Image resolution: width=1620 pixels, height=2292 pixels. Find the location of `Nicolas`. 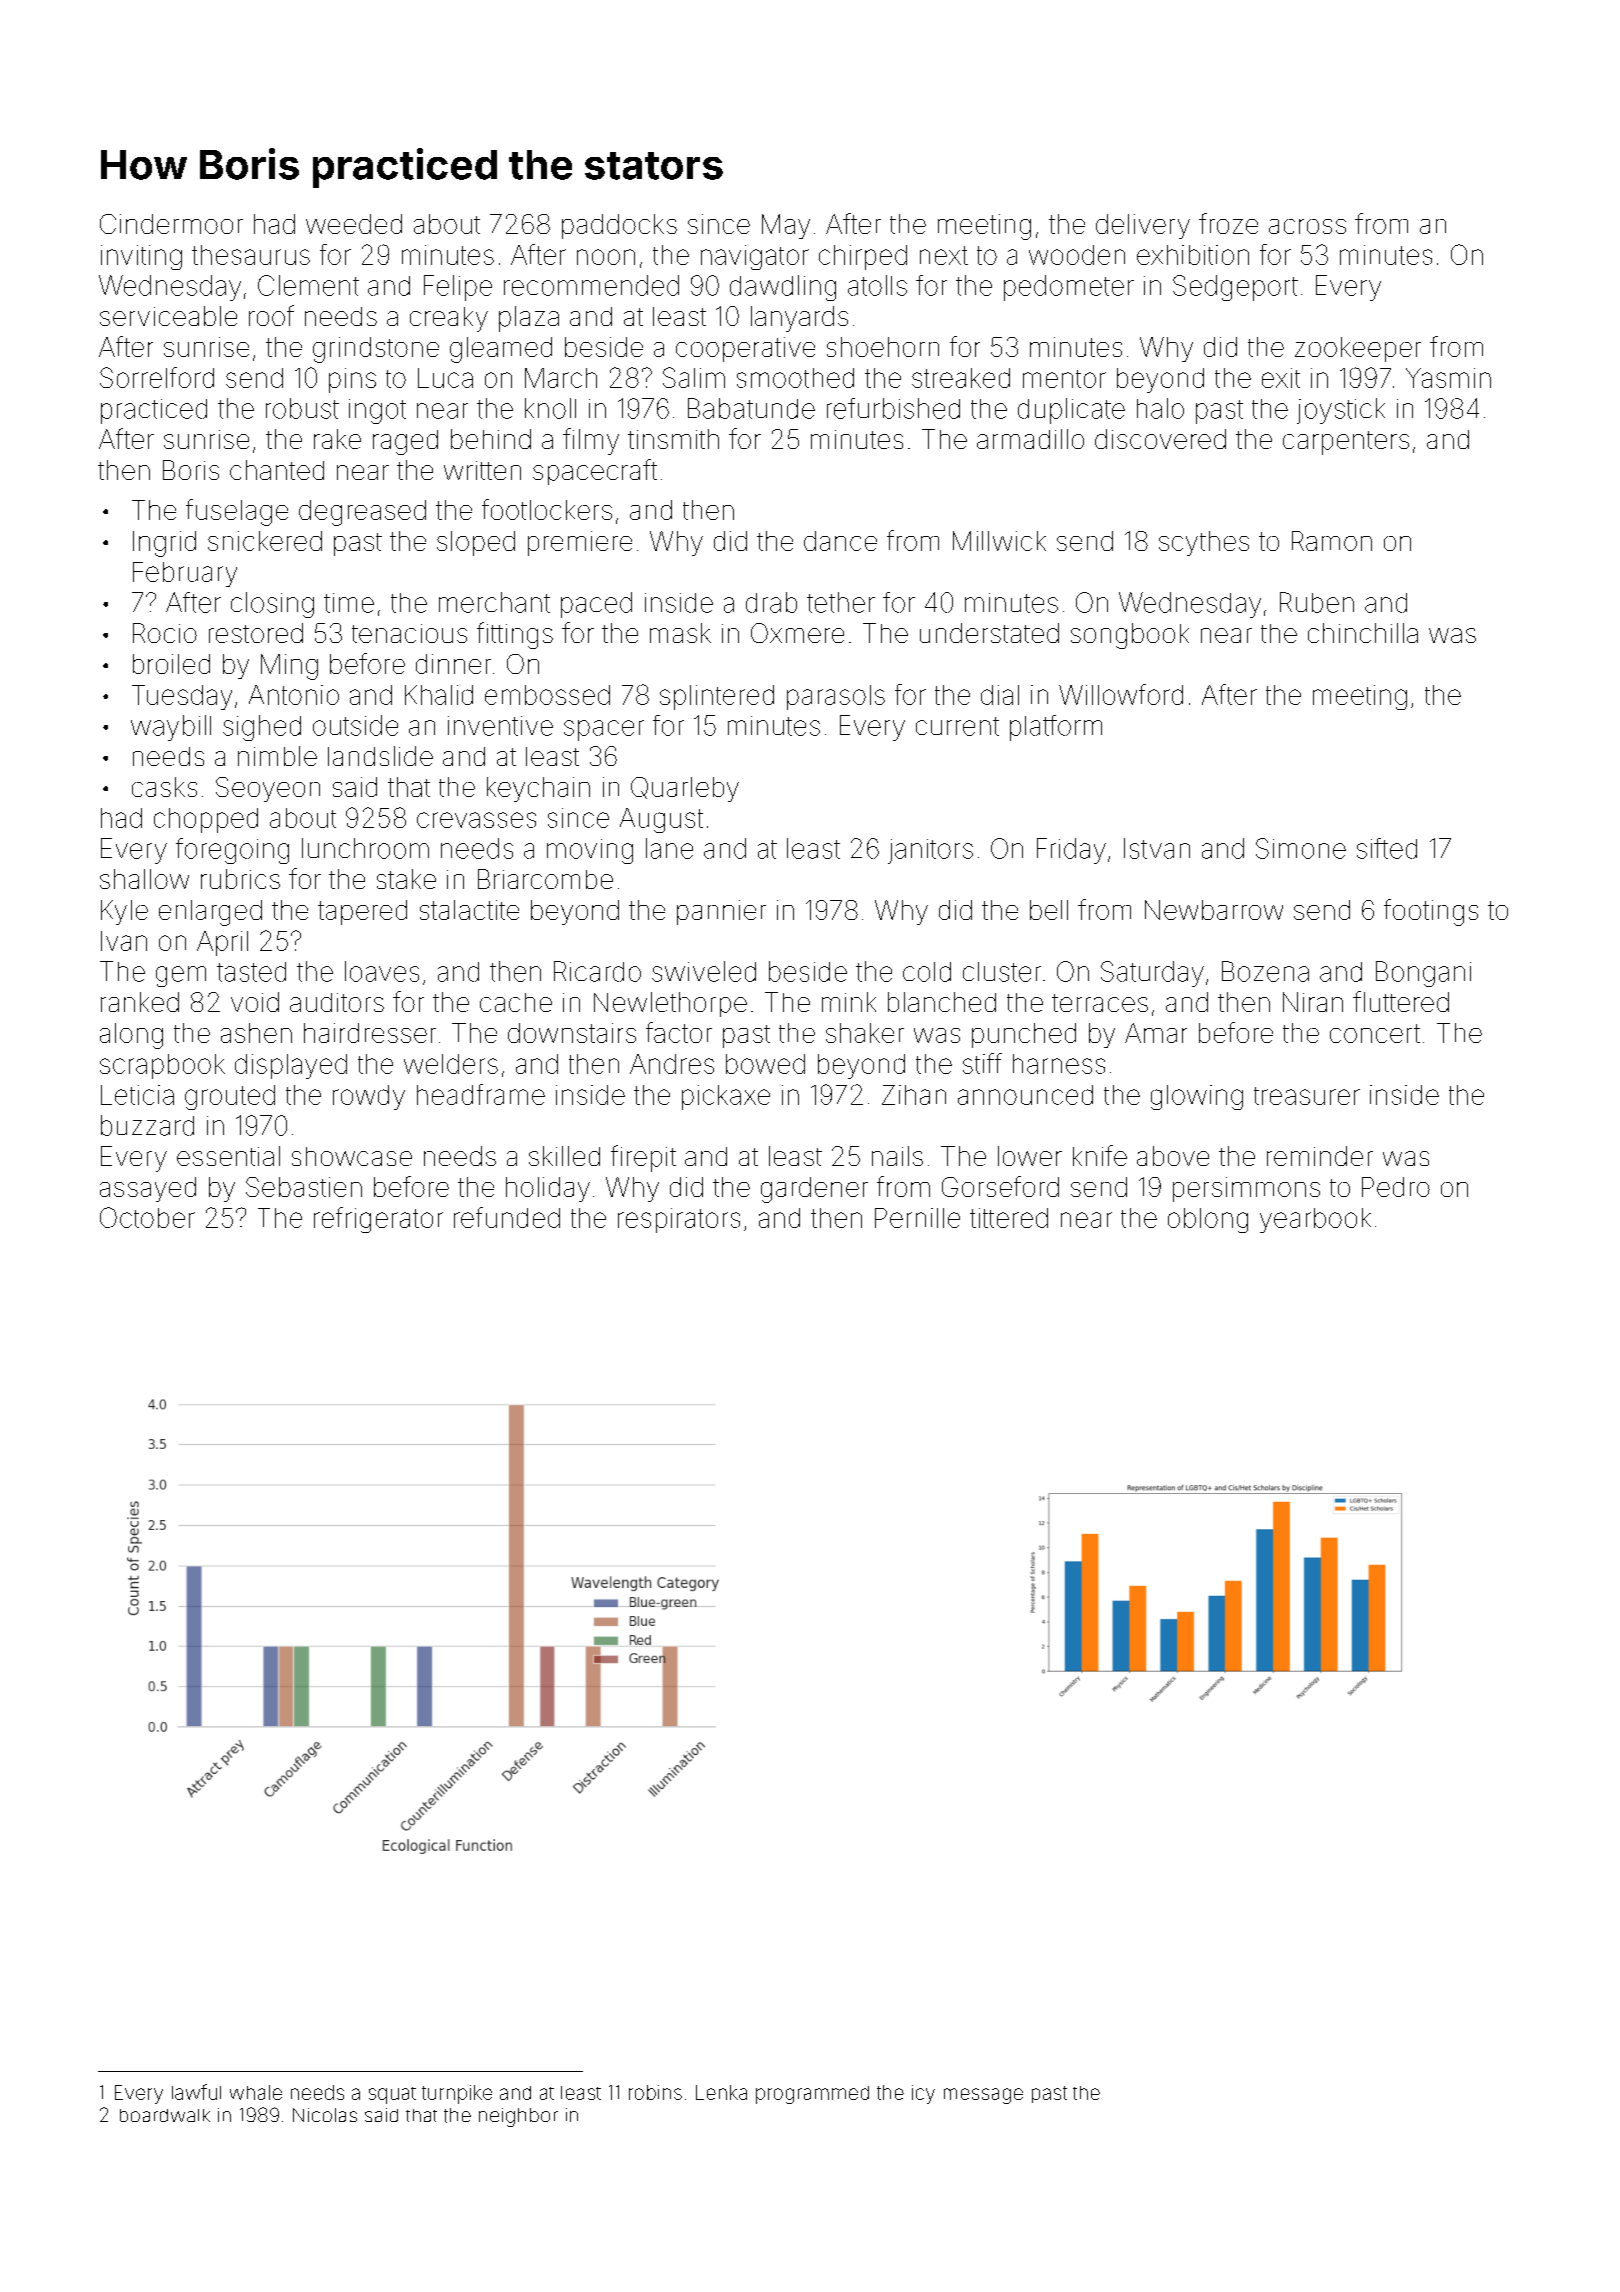

Nicolas is located at coordinates (325, 2115).
